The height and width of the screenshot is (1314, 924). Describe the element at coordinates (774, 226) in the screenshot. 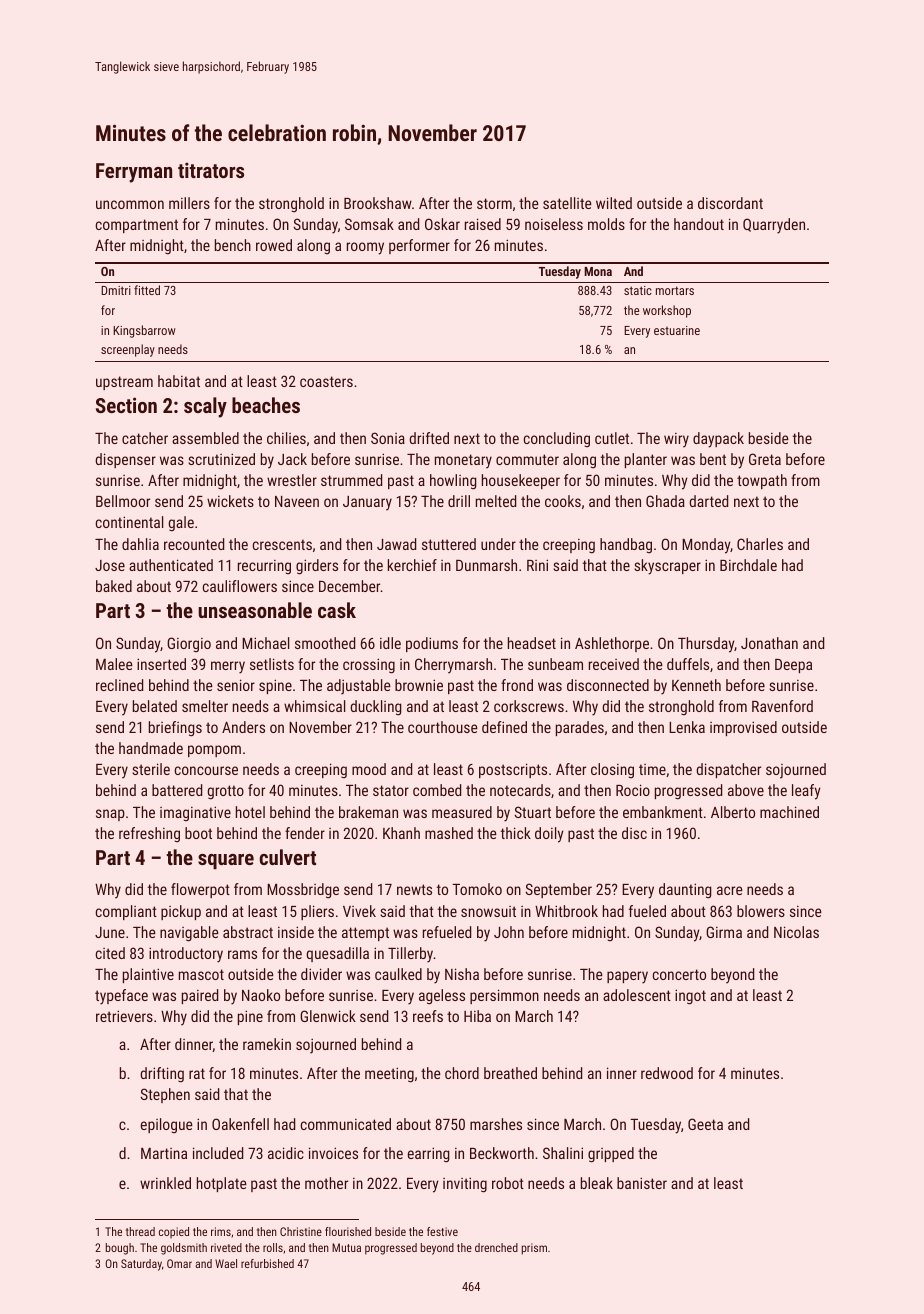

I see `Quarryden` at that location.
